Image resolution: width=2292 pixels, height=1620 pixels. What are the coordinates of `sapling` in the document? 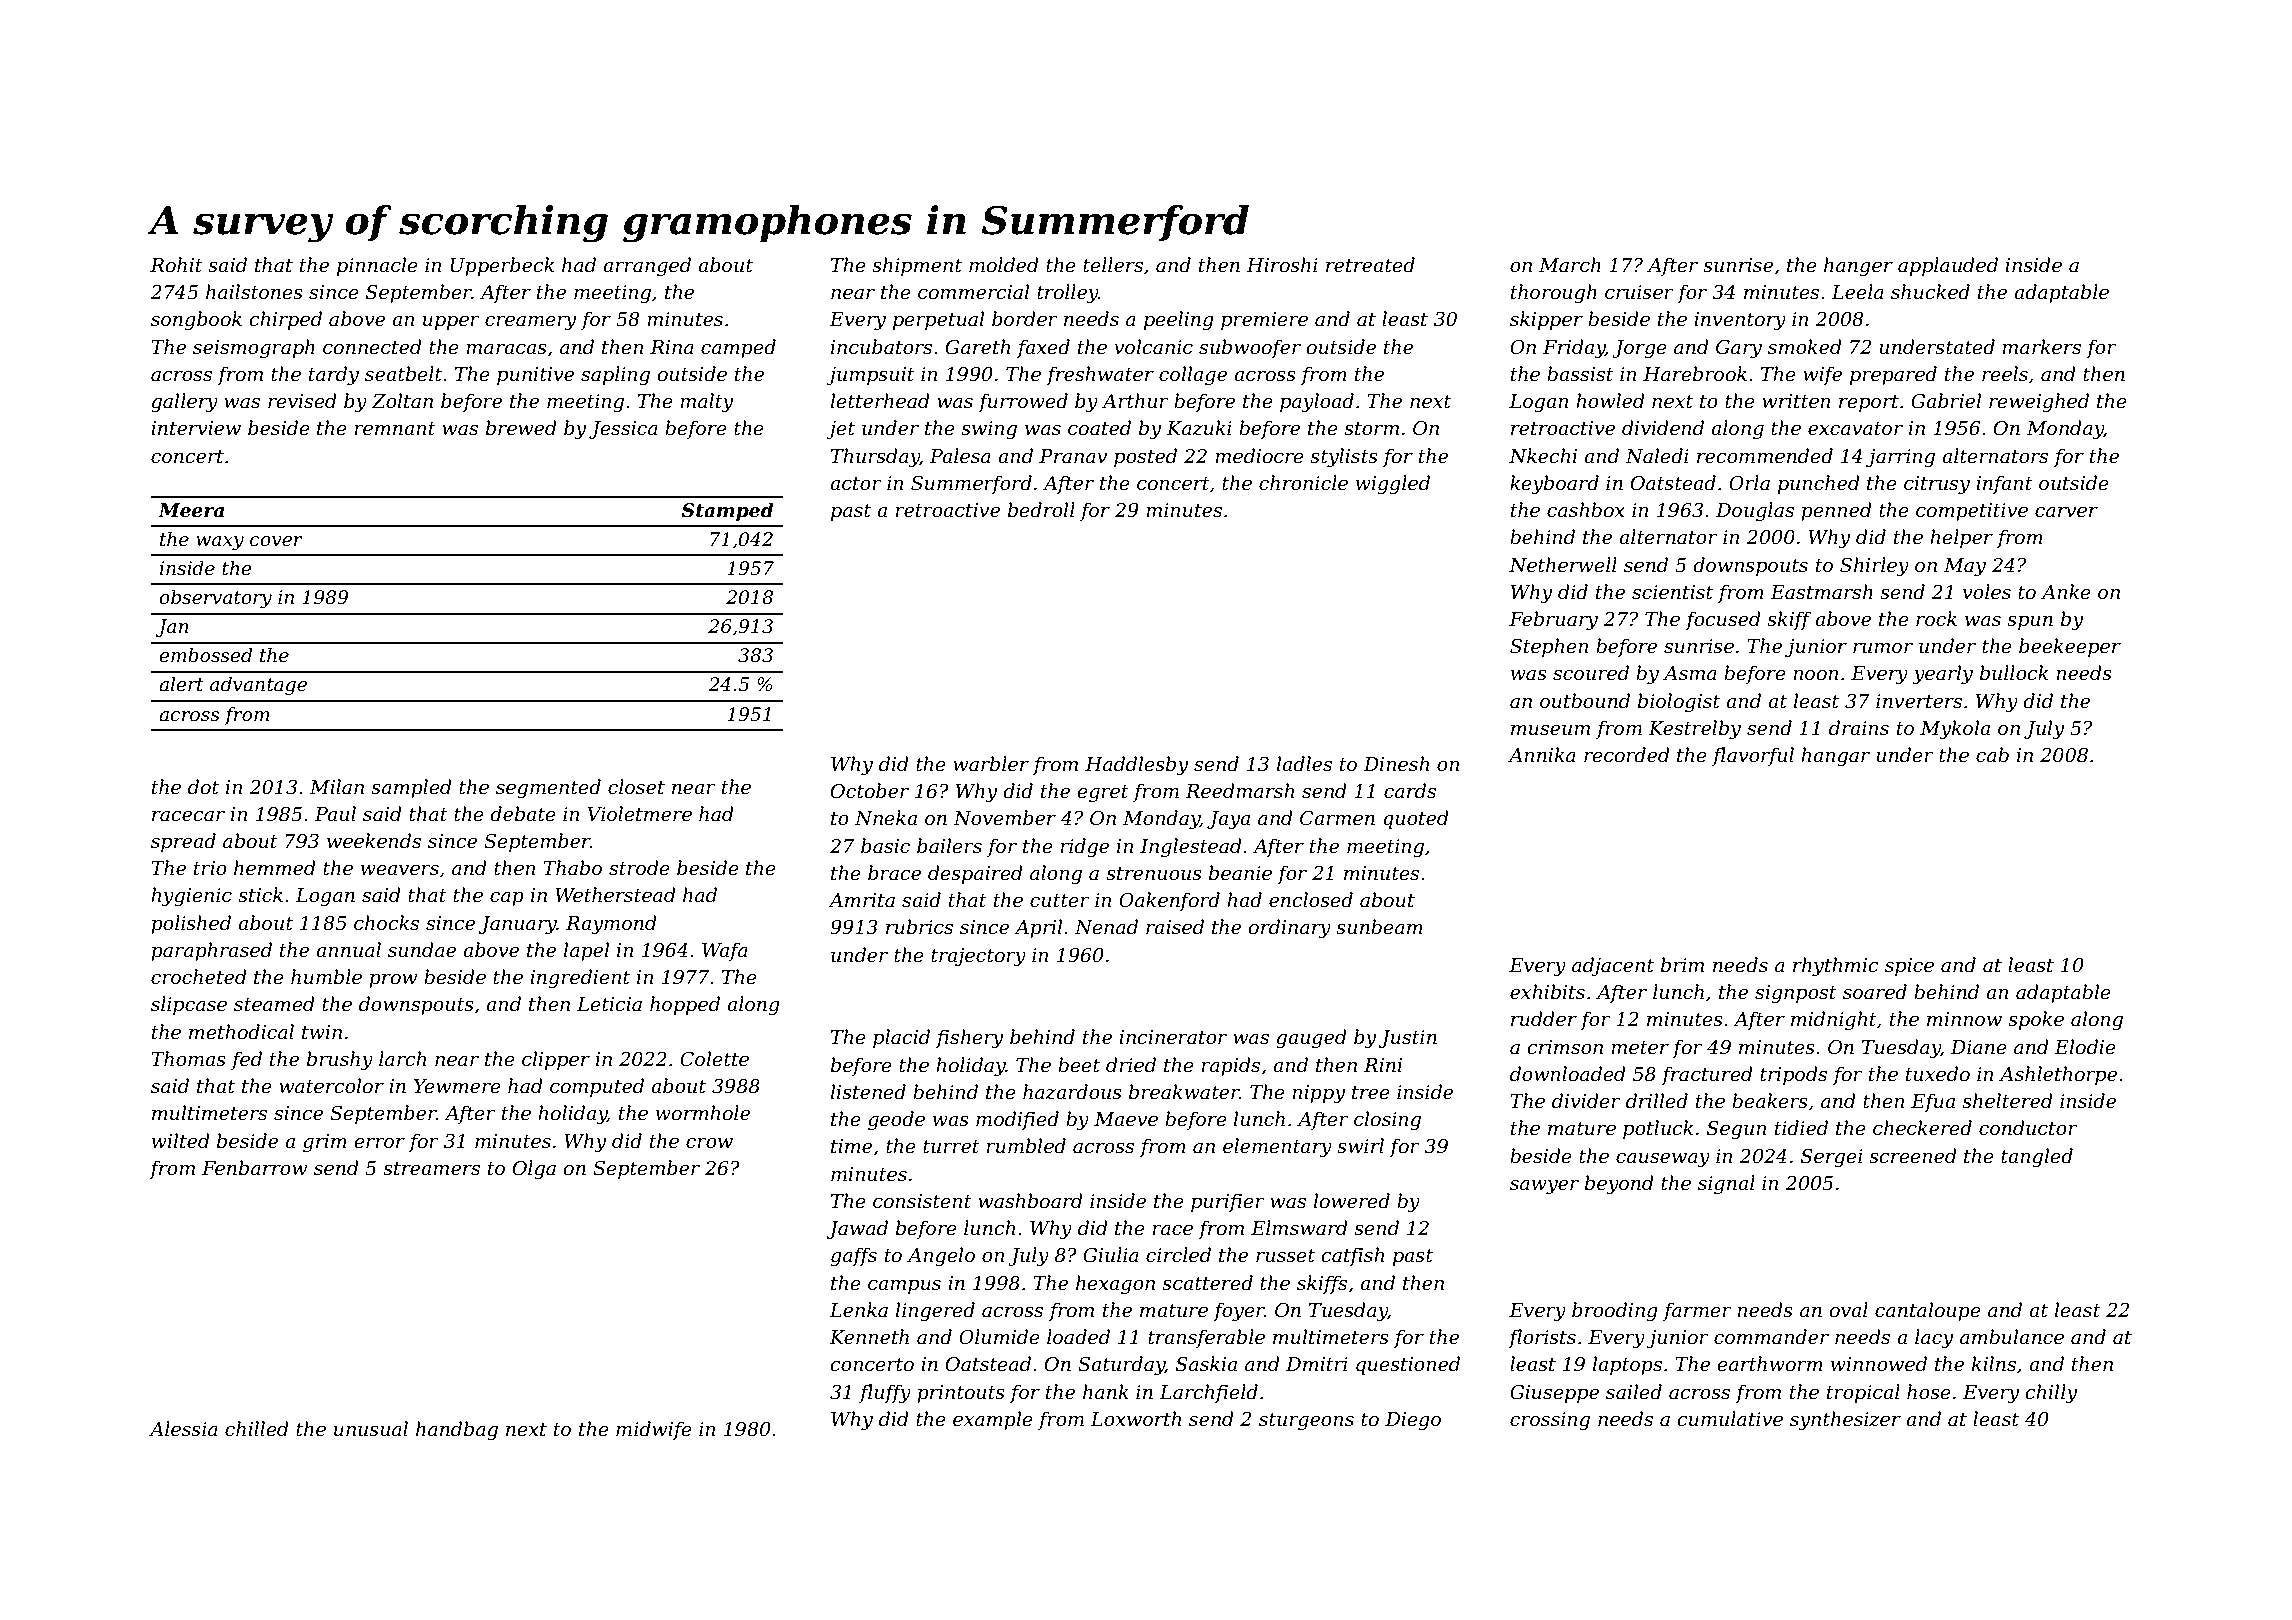 It's located at (615, 375).
